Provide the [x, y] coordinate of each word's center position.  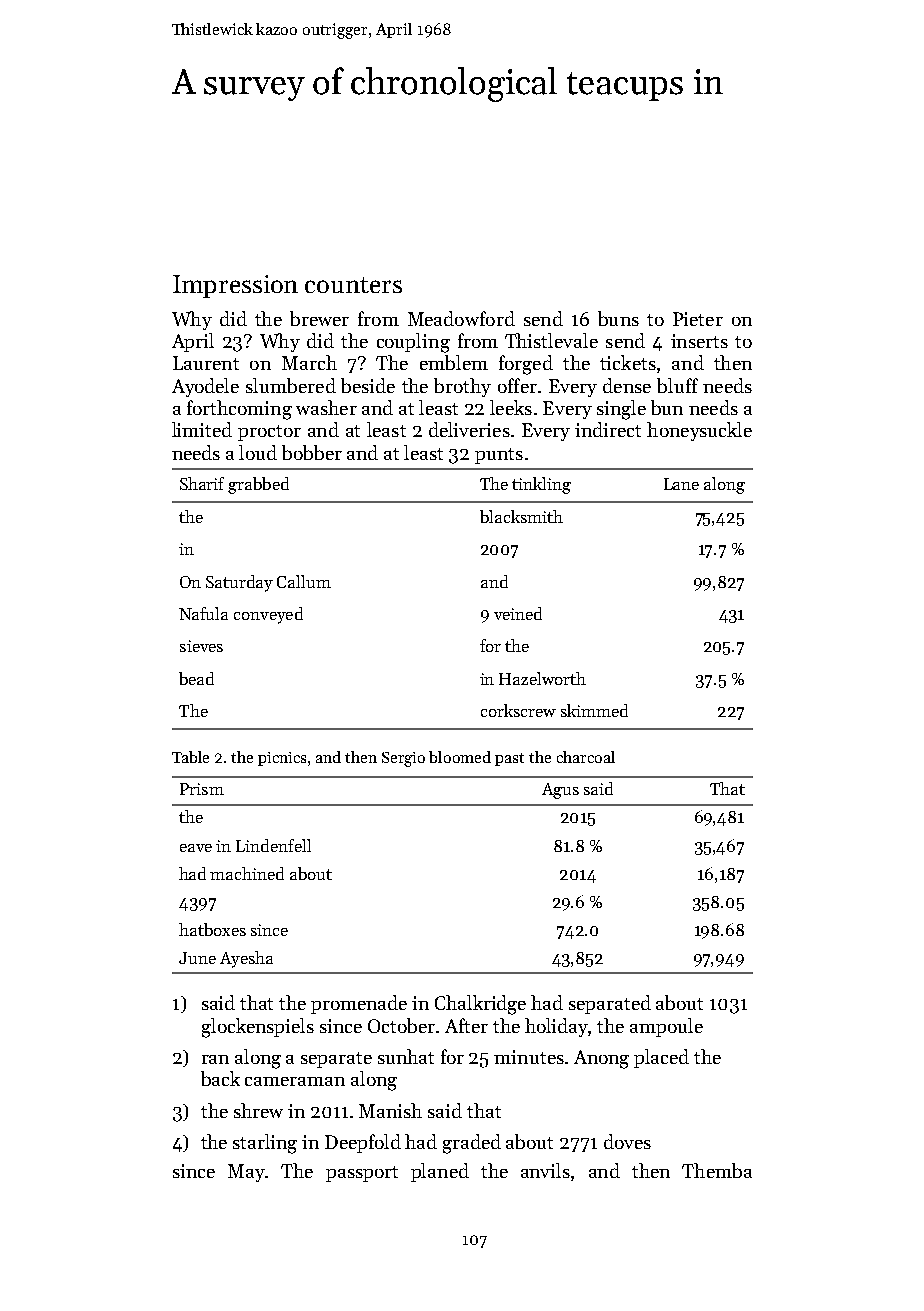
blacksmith [521, 516]
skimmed [594, 710]
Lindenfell [273, 845]
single [621, 410]
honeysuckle [699, 431]
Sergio [403, 759]
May [246, 1173]
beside [368, 385]
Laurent [206, 363]
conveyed [268, 615]
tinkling [541, 485]
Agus [560, 791]
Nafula [203, 613]
